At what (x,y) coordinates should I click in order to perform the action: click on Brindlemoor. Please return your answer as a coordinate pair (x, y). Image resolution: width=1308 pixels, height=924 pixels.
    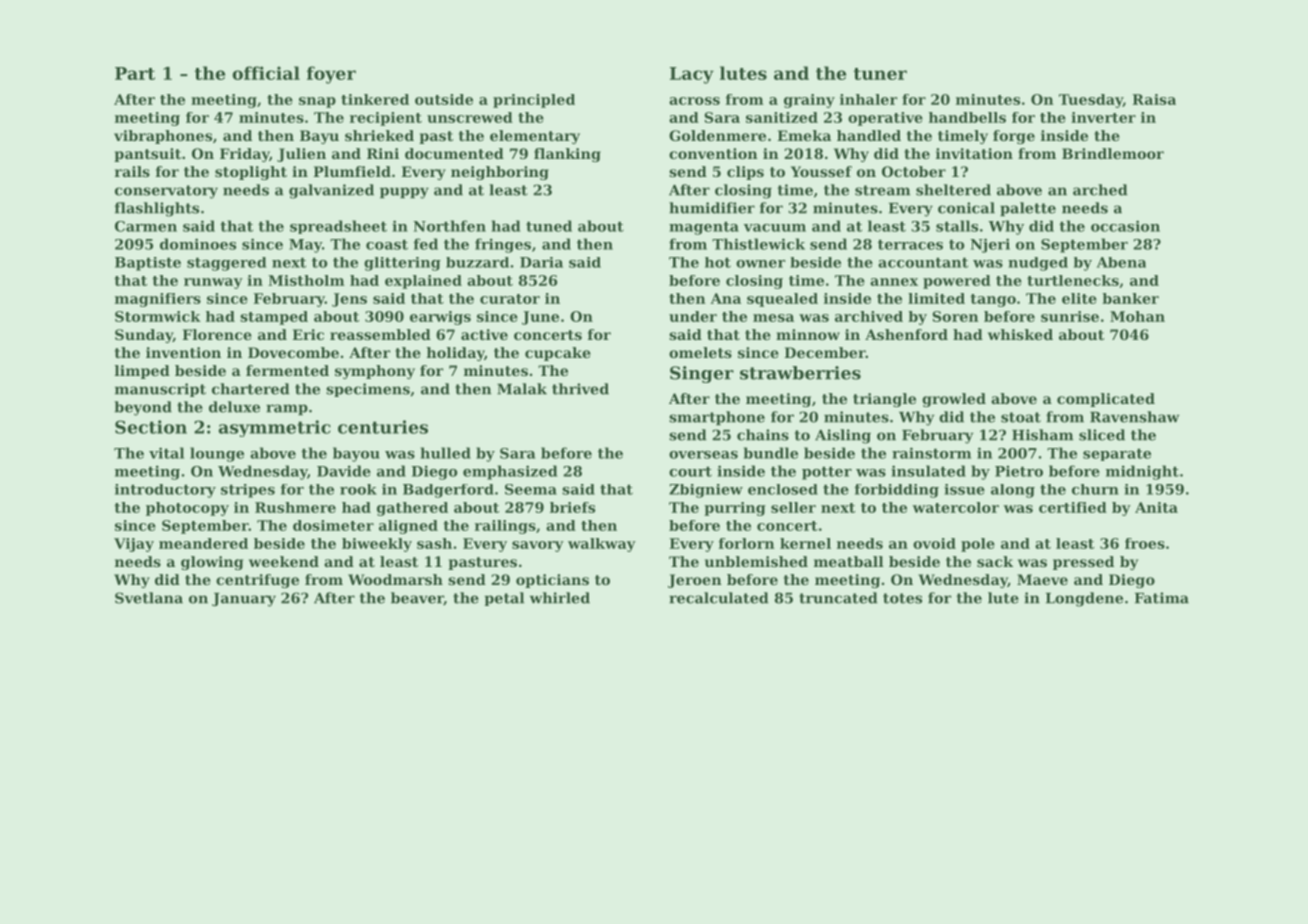
    Looking at the image, I should click on (1113, 153).
